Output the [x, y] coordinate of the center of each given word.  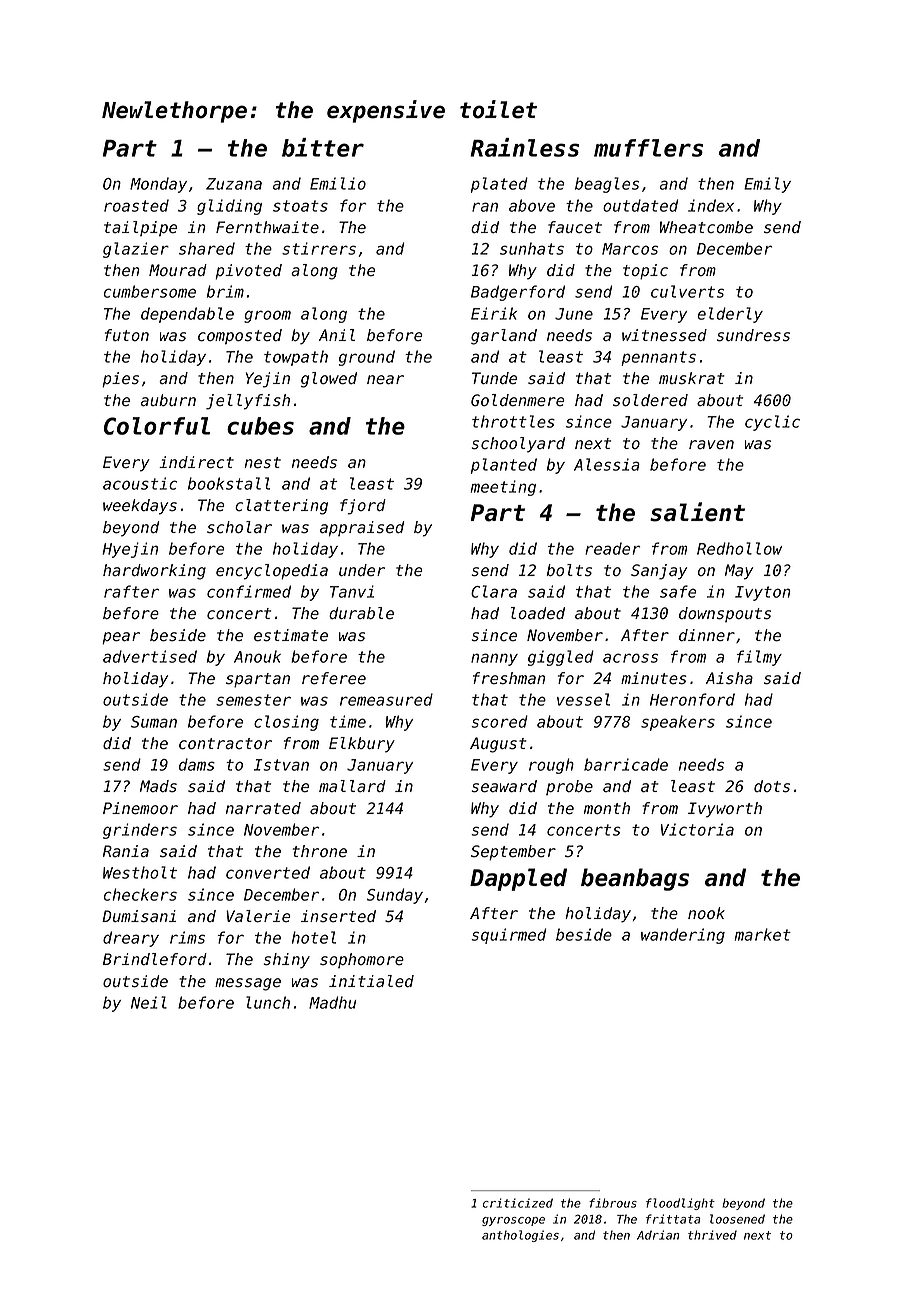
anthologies [520, 1236]
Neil [149, 1002]
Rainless [524, 147]
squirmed [508, 936]
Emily [767, 185]
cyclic [772, 423]
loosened [737, 1219]
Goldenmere [518, 400]
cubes [260, 426]
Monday [158, 185]
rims [187, 937]
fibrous [613, 1203]
